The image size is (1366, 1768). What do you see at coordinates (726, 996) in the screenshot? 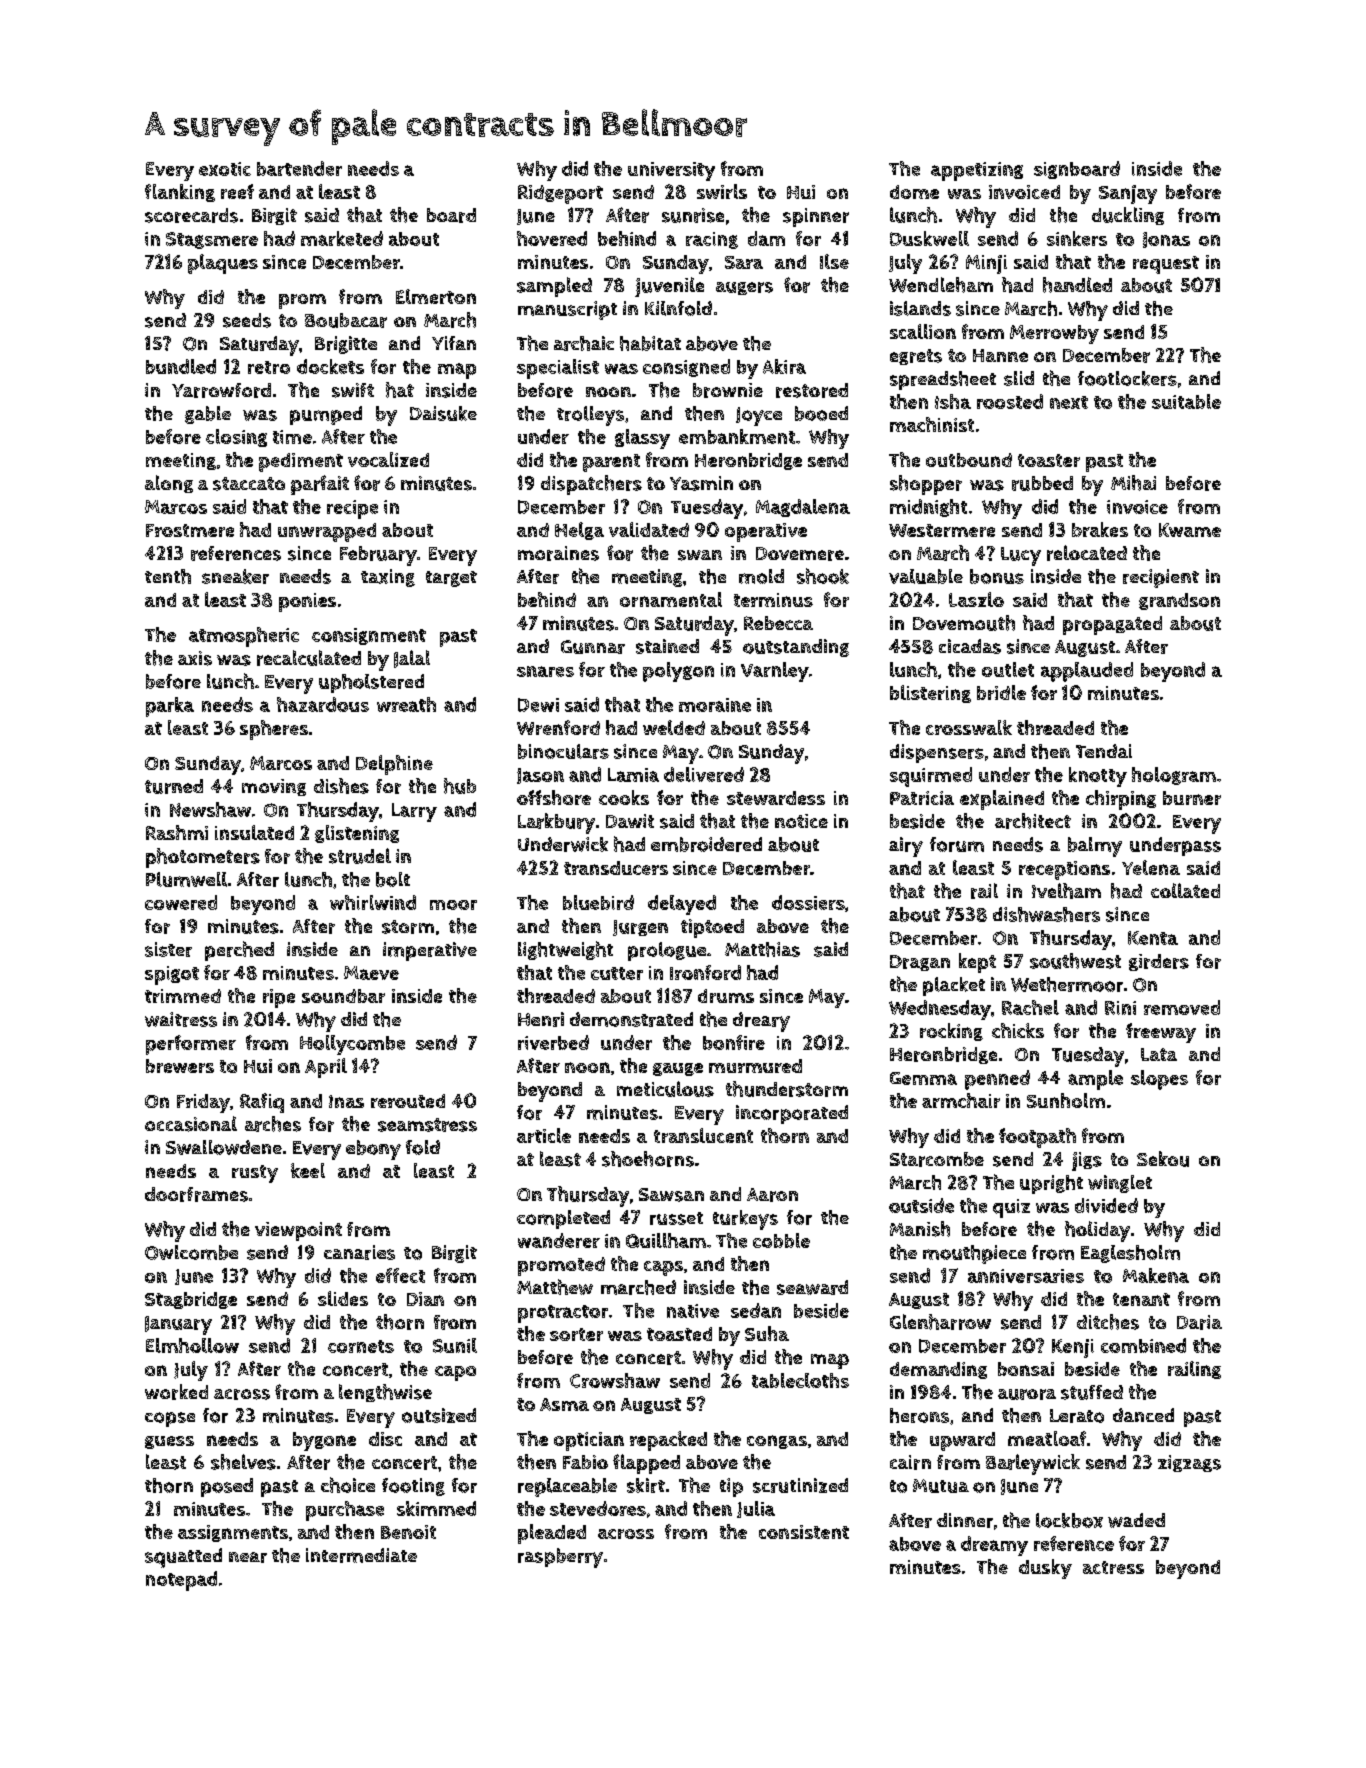
I see `drums` at bounding box center [726, 996].
